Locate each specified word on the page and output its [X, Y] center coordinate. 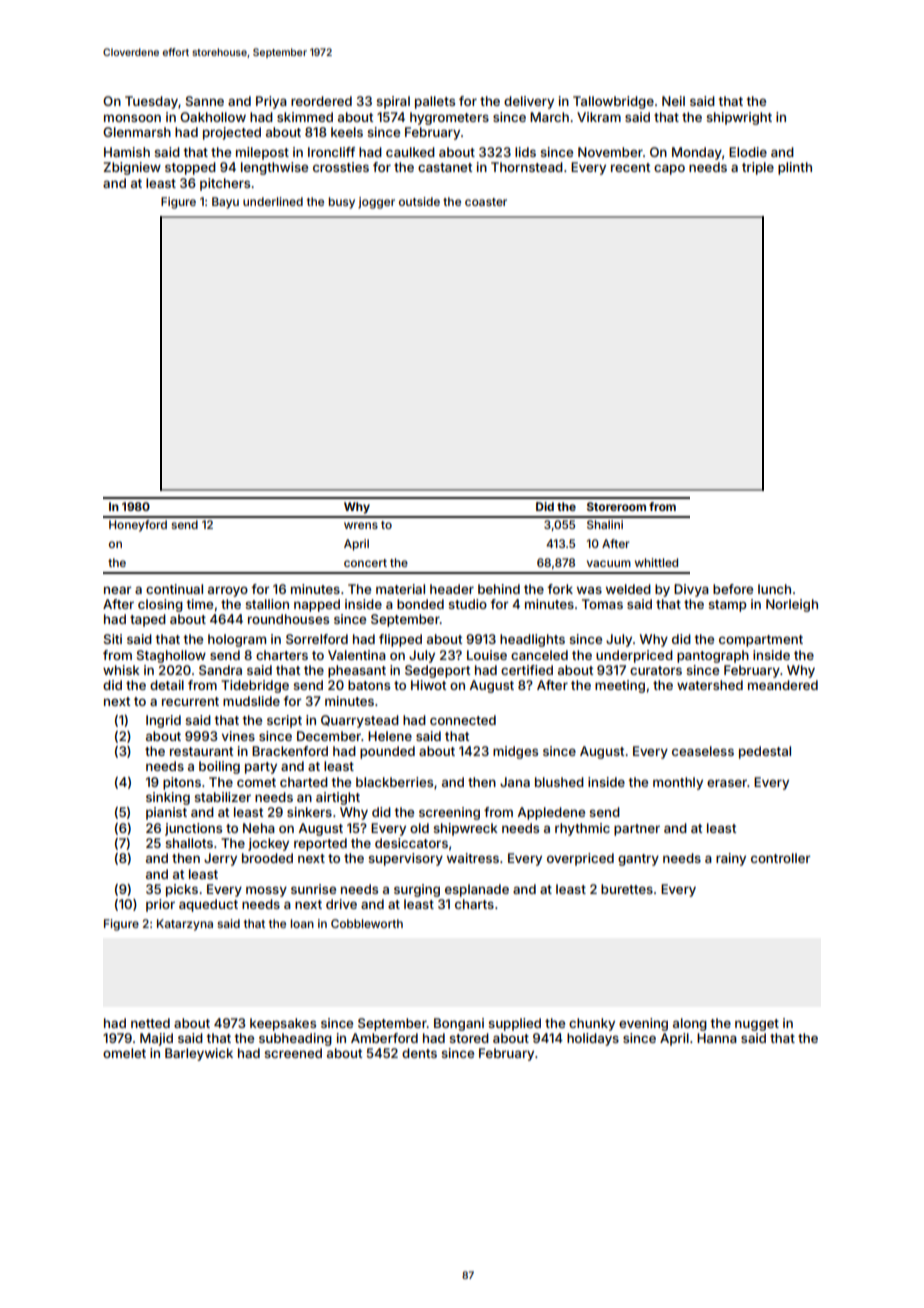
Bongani [459, 1024]
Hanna [717, 1038]
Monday [697, 153]
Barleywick [199, 1054]
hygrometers [449, 118]
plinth [795, 168]
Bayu [225, 203]
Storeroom [616, 506]
